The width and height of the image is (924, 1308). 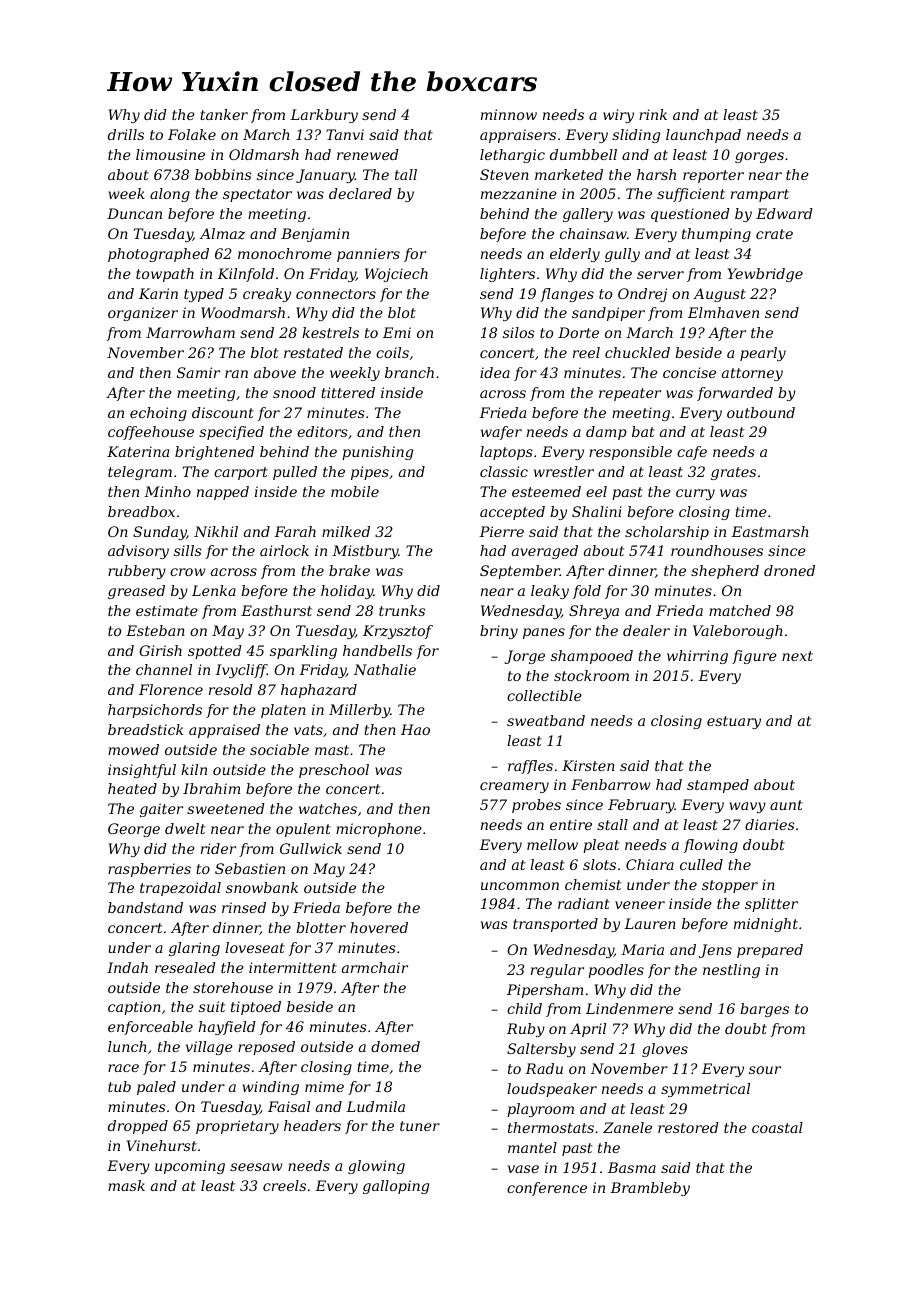 I want to click on glaring, so click(x=194, y=949).
